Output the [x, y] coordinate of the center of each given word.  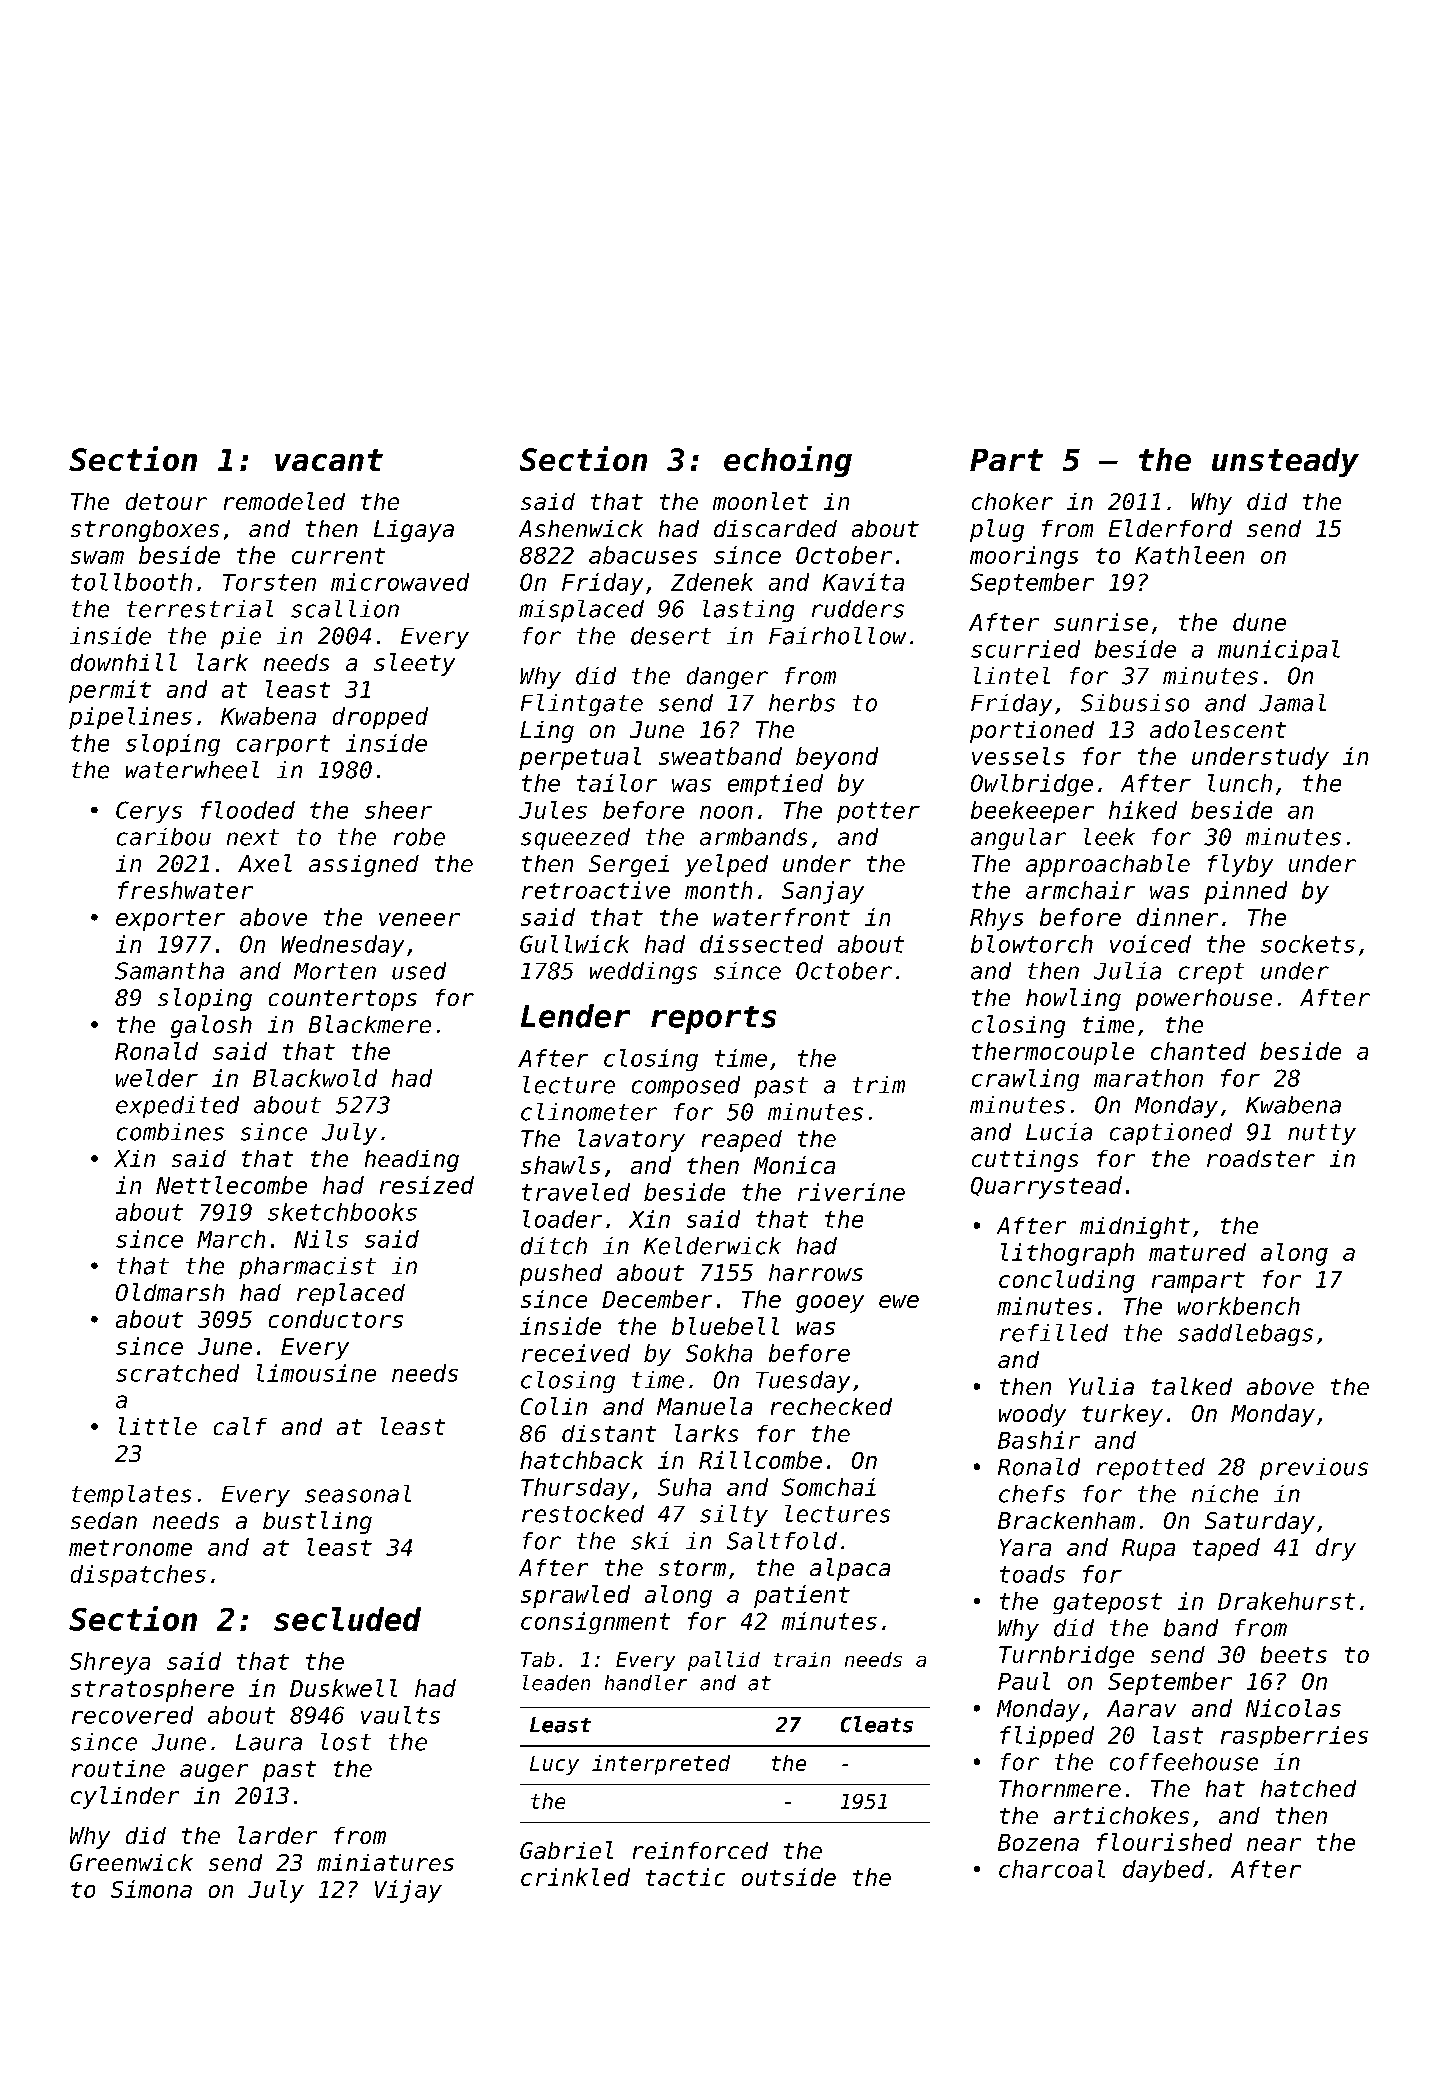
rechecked [831, 1406]
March [231, 1239]
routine [118, 1768]
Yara [1025, 1547]
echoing [788, 461]
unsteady [1285, 462]
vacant [329, 460]
